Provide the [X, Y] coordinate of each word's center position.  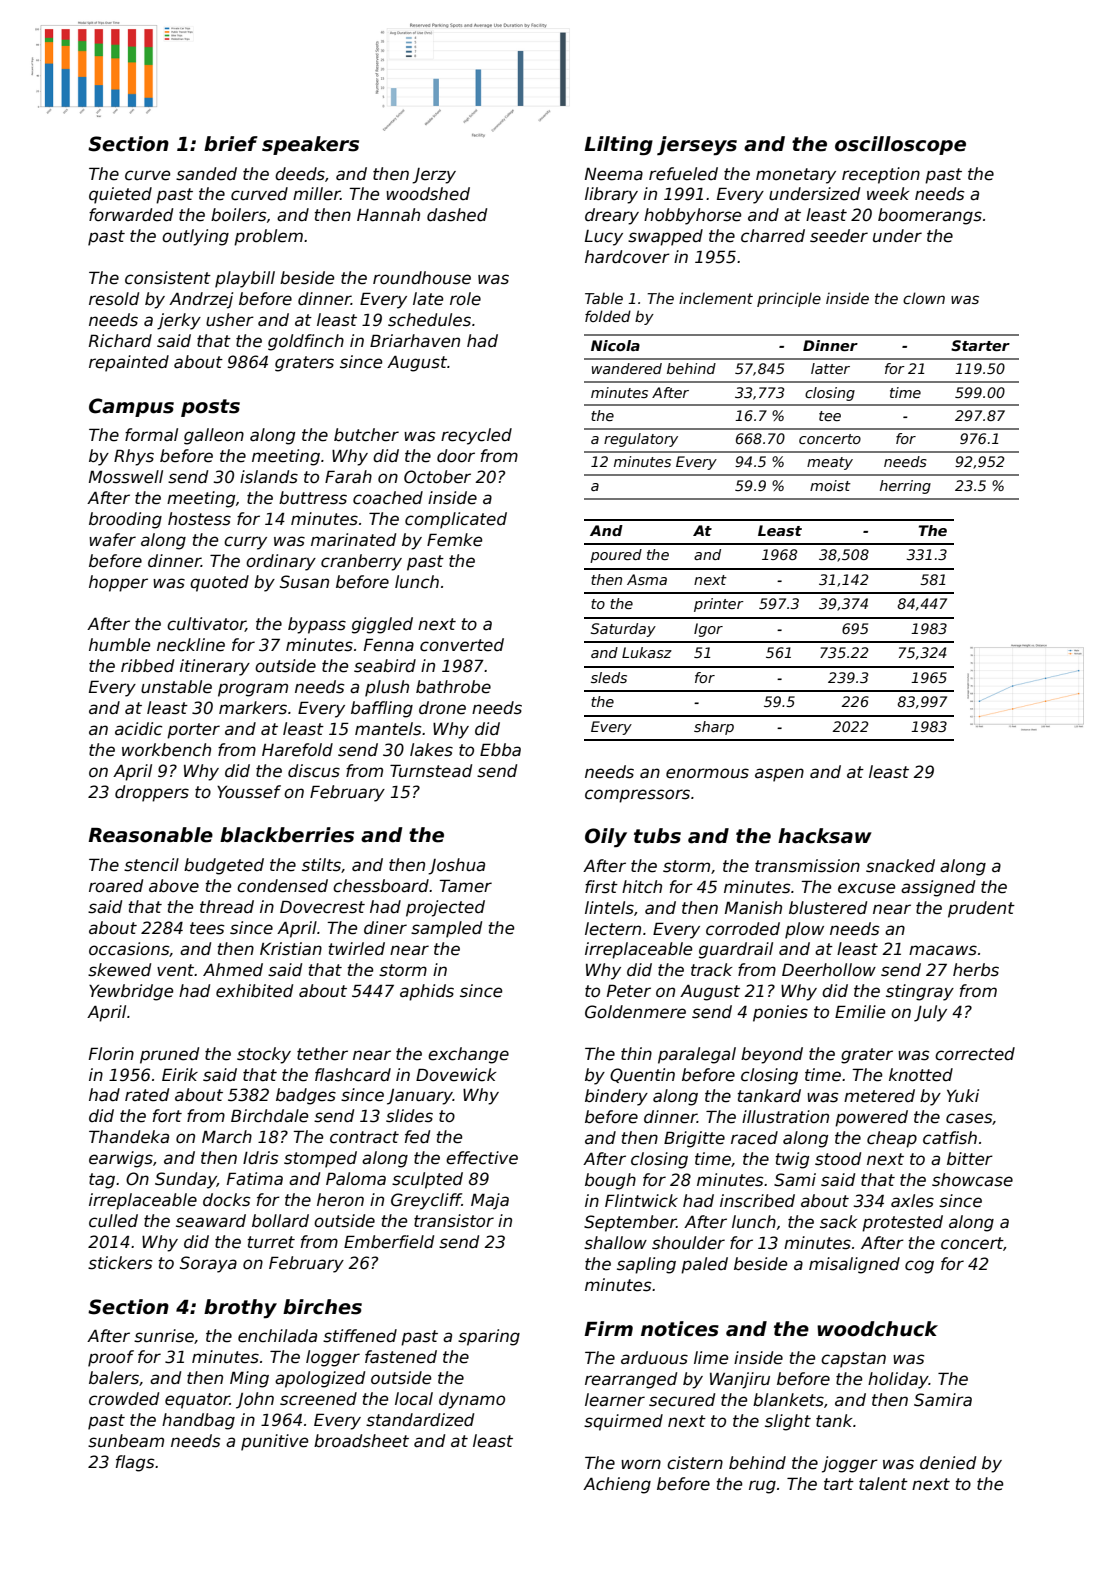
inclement [716, 298]
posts [210, 408]
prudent [981, 909]
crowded [124, 1399]
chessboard [381, 886]
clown [924, 298]
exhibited [254, 991]
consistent [168, 278]
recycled [476, 436]
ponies [780, 1013]
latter [830, 368]
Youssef [249, 792]
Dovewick [456, 1075]
